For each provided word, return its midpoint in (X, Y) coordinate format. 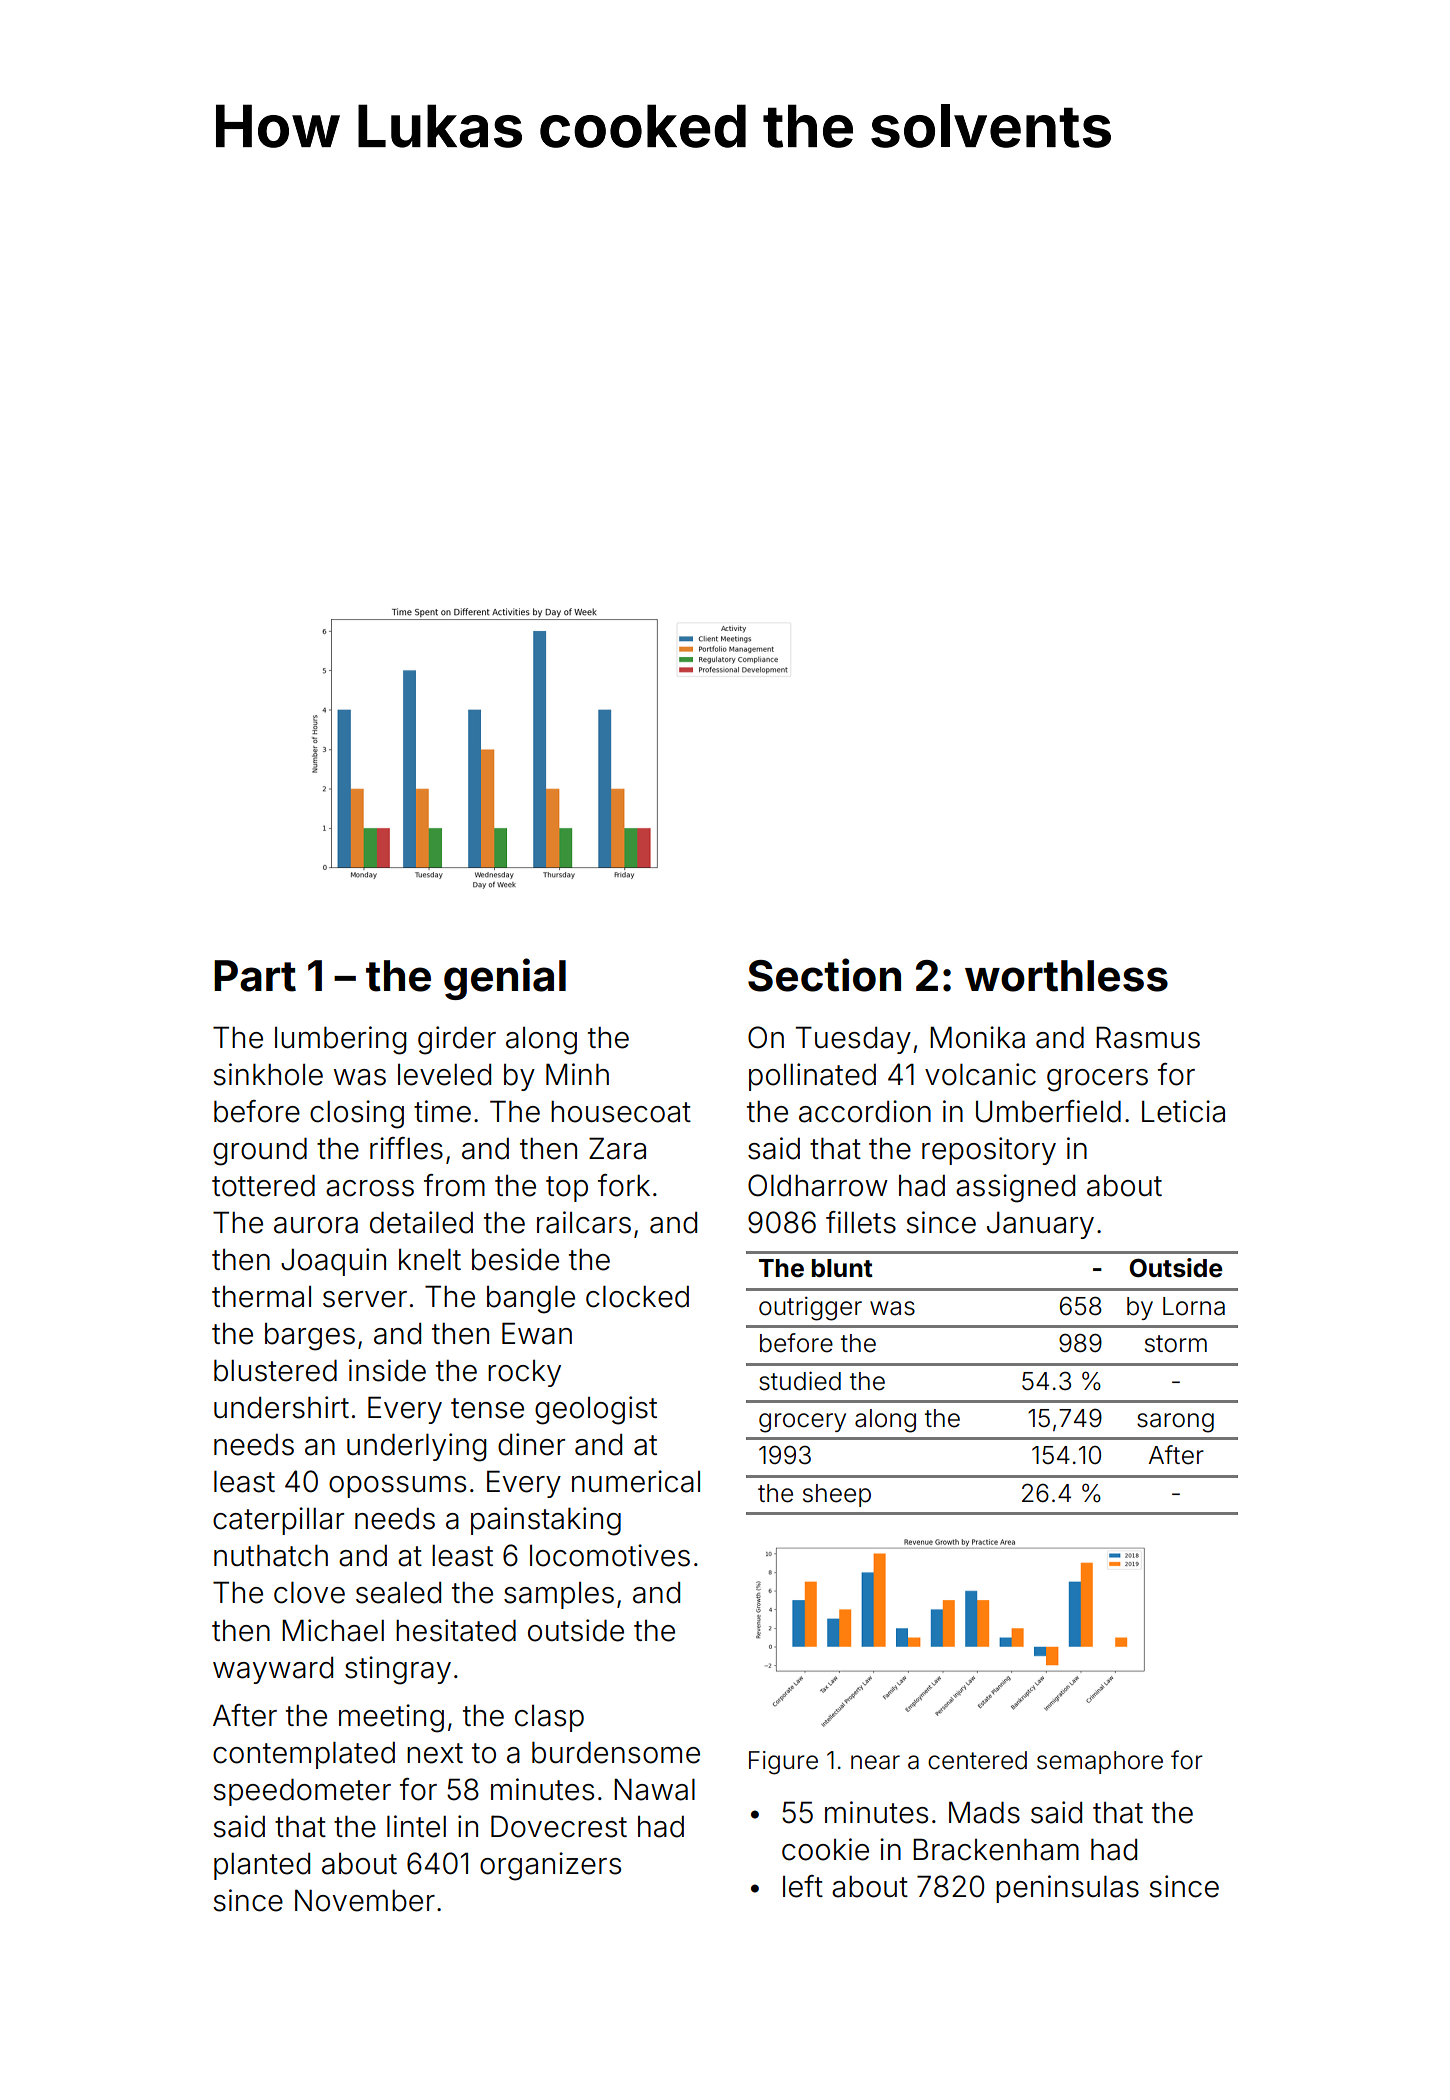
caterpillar (278, 1521)
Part (255, 976)
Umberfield (1048, 1111)
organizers (550, 1866)
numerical (636, 1481)
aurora (316, 1225)
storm (1176, 1344)
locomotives (610, 1555)
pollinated (812, 1077)
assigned (1015, 1188)
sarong (1175, 1423)
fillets (861, 1222)
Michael (333, 1630)
